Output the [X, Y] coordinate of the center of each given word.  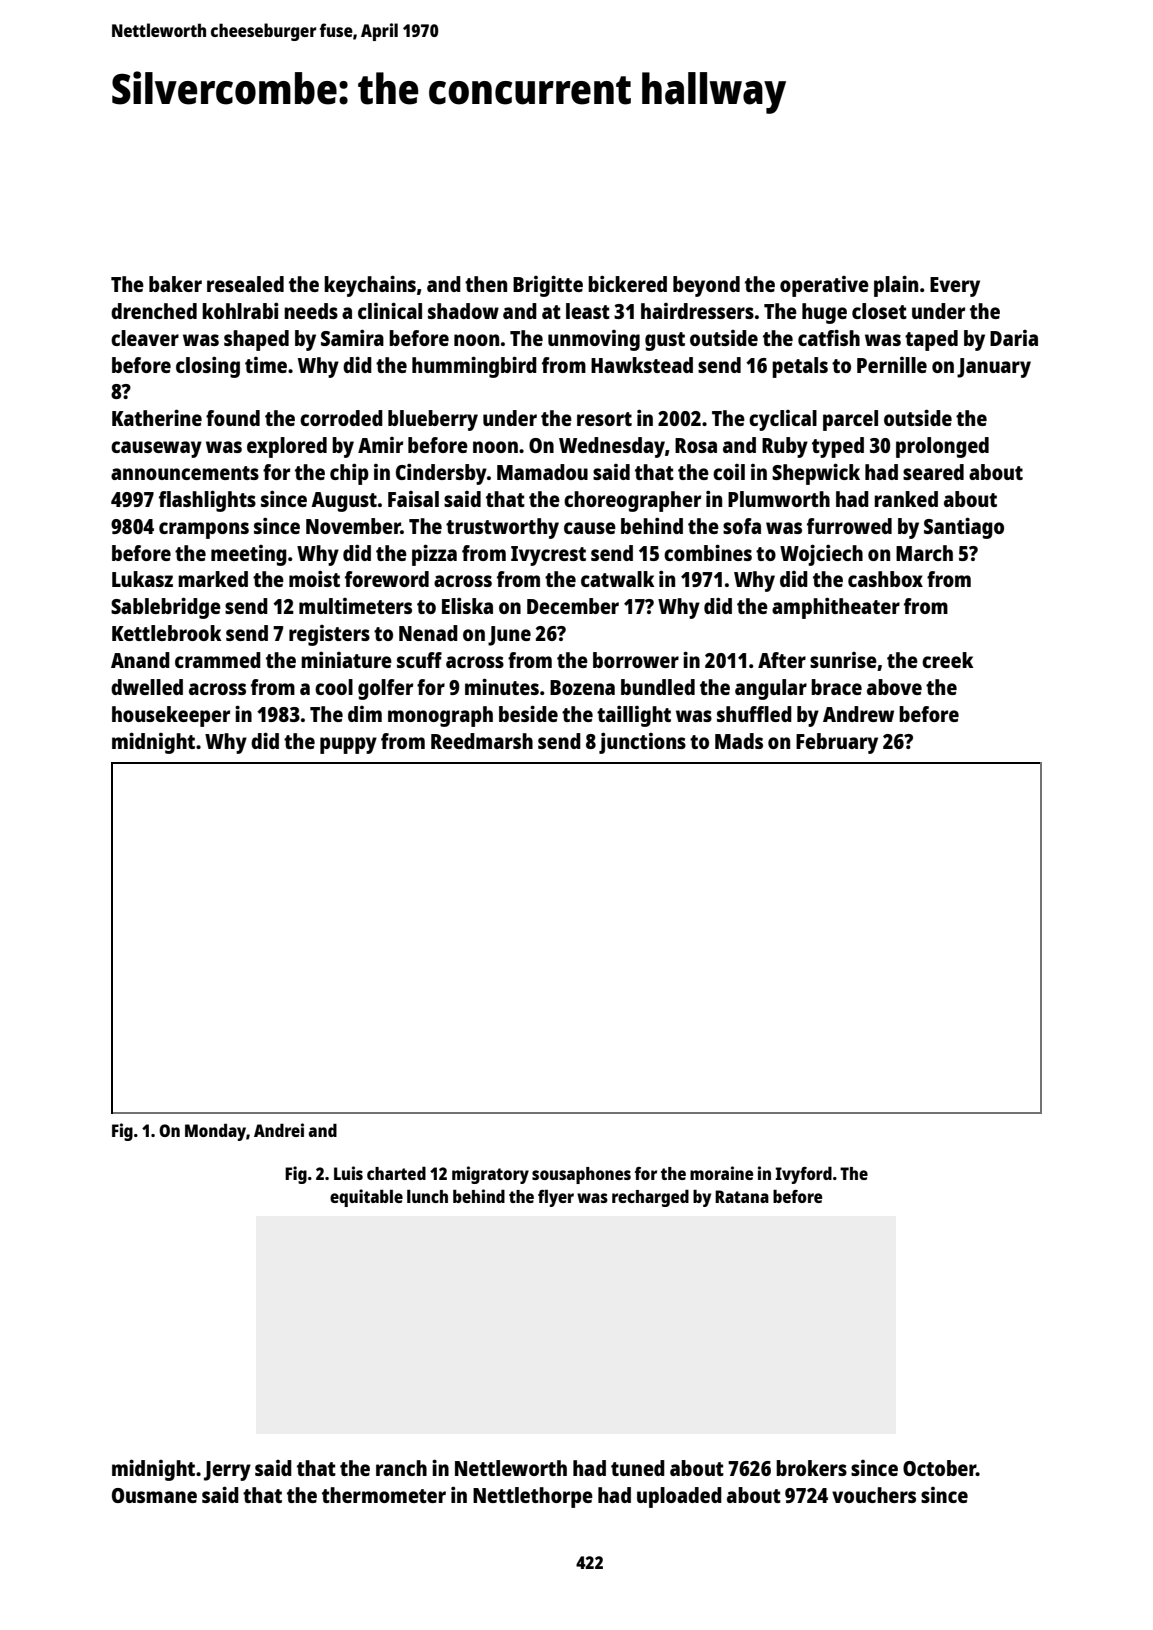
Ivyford [803, 1175]
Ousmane [154, 1495]
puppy [348, 745]
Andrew [858, 714]
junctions [642, 743]
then [486, 284]
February [837, 743]
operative [824, 286]
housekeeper [171, 716]
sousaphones [581, 1175]
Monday [215, 1132]
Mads [739, 741]
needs [311, 311]
